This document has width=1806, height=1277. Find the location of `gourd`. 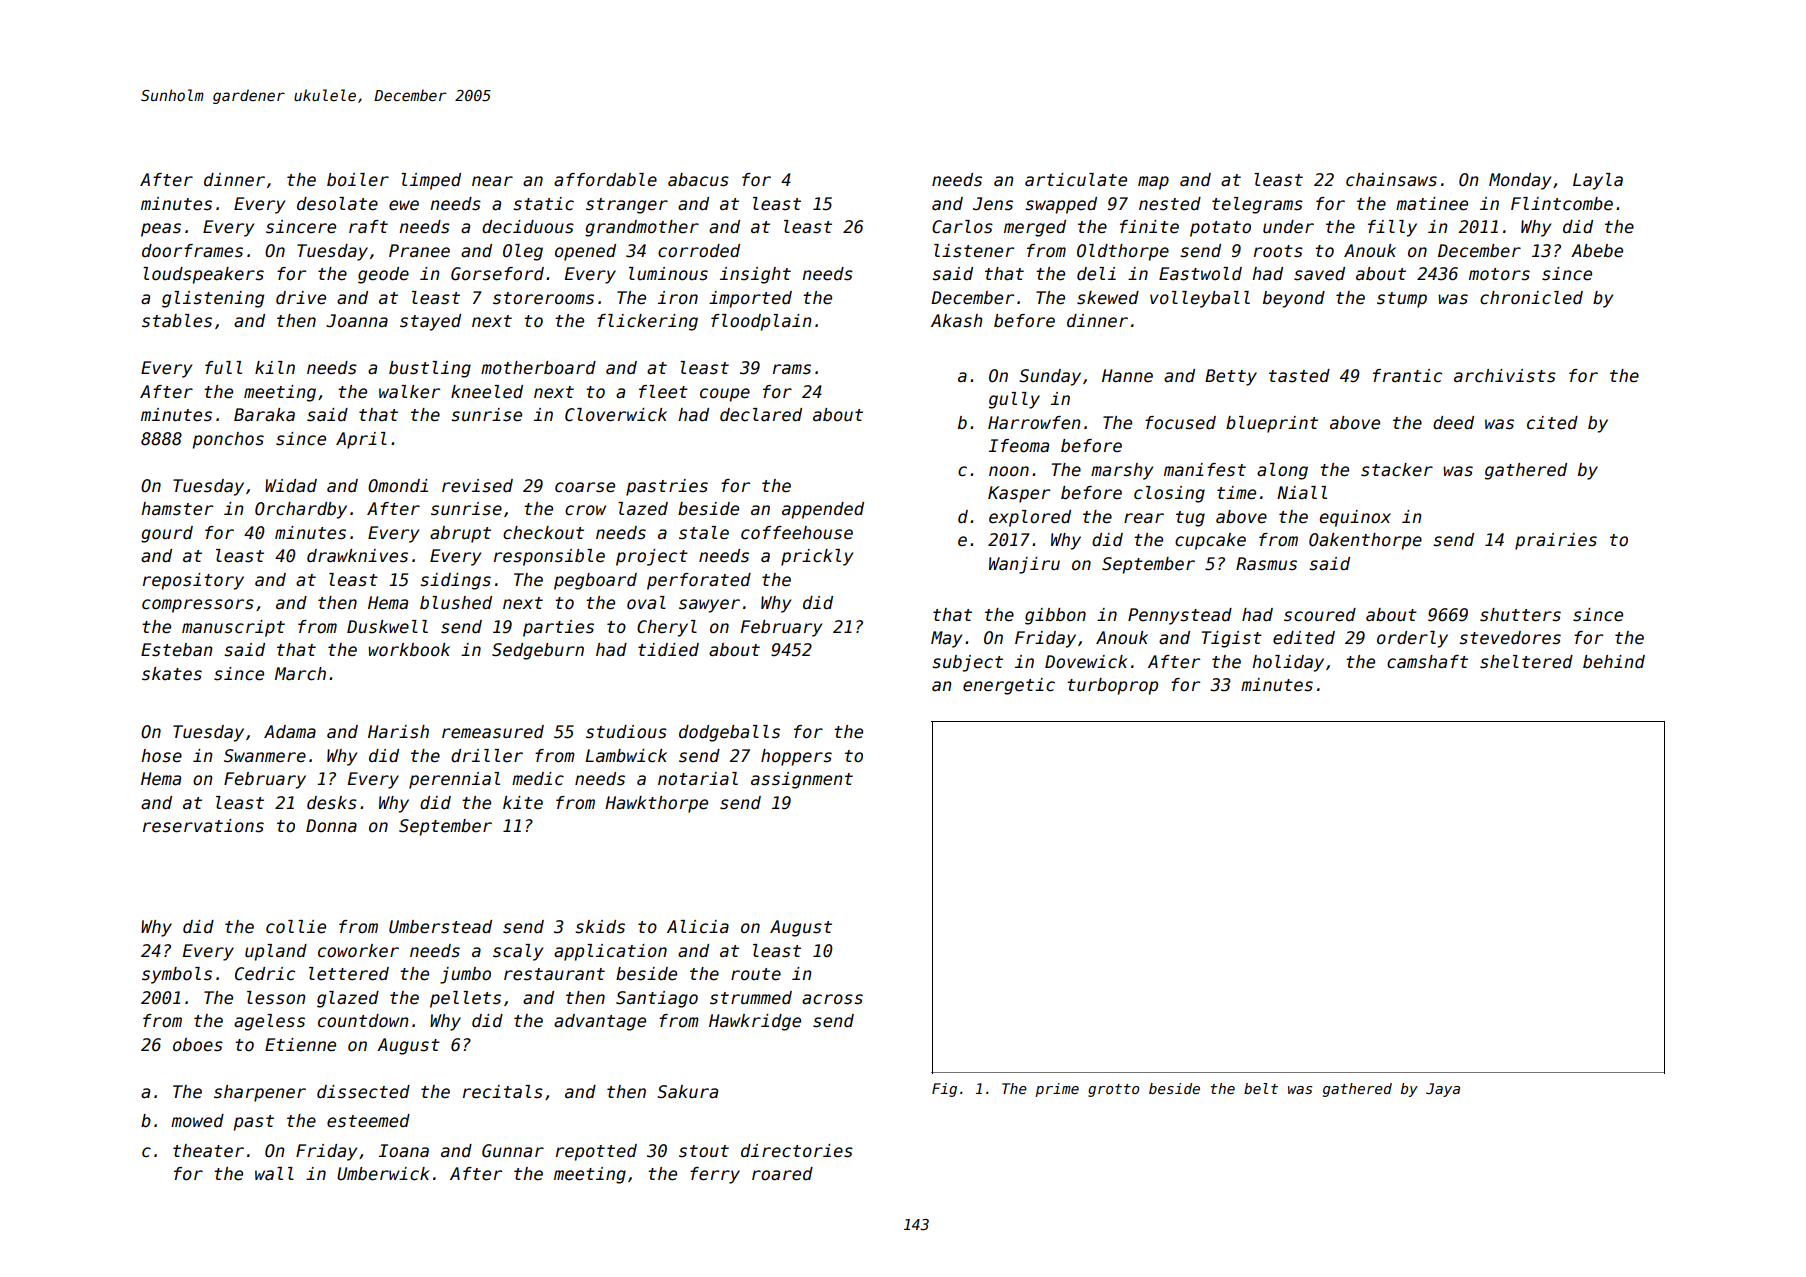

gourd is located at coordinates (167, 534).
